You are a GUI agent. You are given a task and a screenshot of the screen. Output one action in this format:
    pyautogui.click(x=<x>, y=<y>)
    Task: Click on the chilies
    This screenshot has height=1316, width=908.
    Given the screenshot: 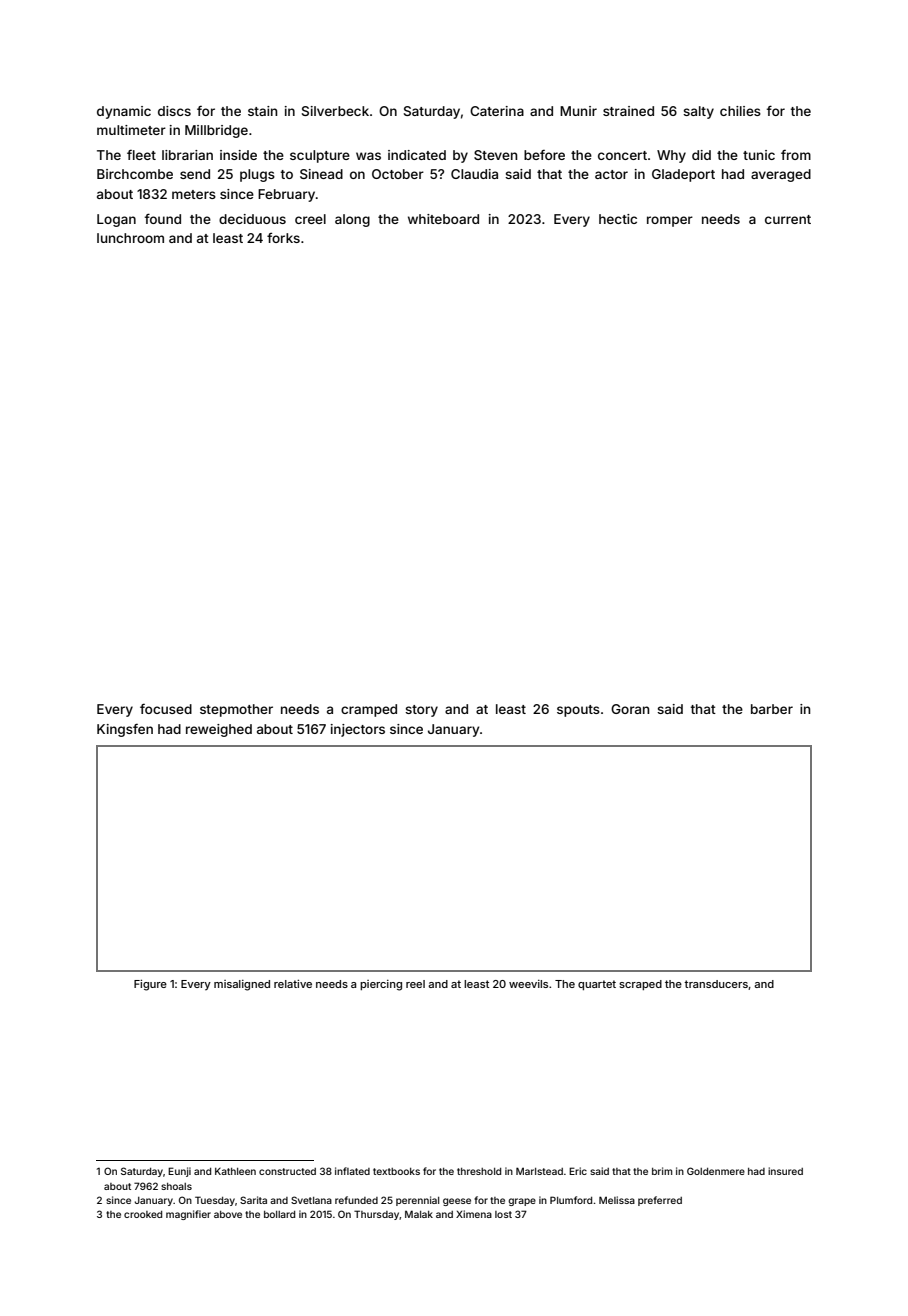 What is the action you would take?
    pyautogui.click(x=740, y=111)
